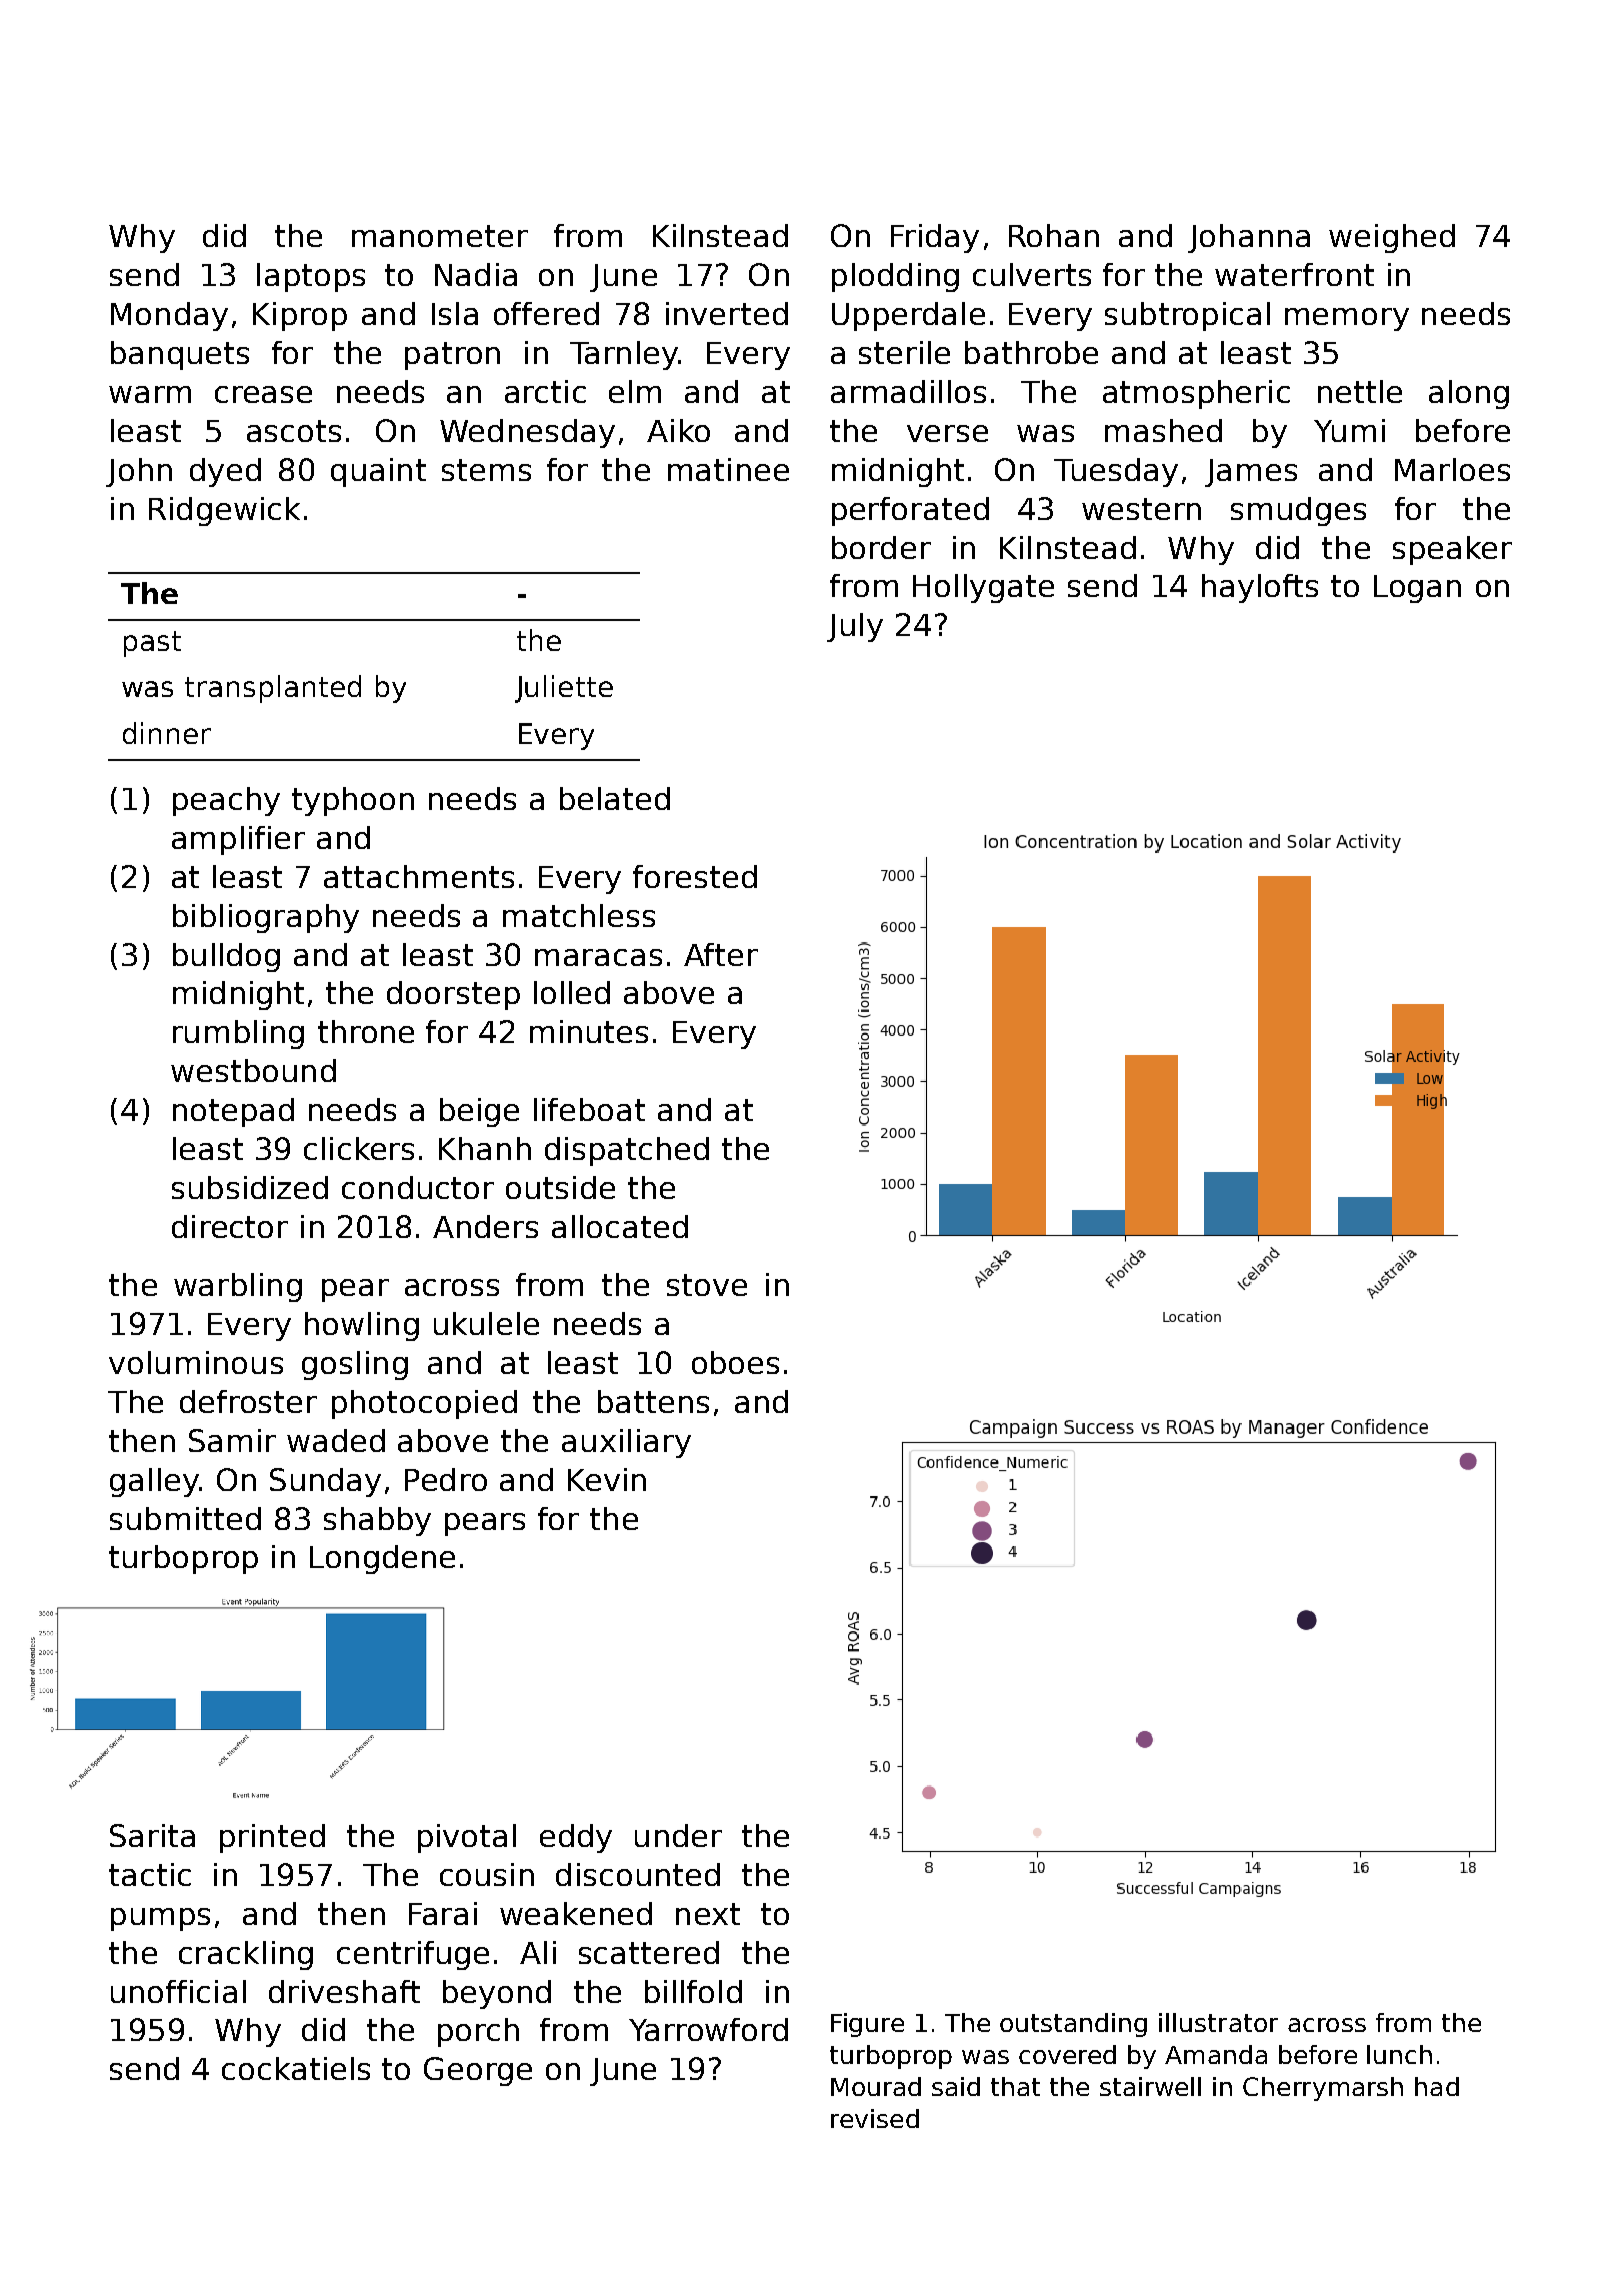 The height and width of the document is (2292, 1620). What do you see at coordinates (695, 876) in the document?
I see `forested` at bounding box center [695, 876].
